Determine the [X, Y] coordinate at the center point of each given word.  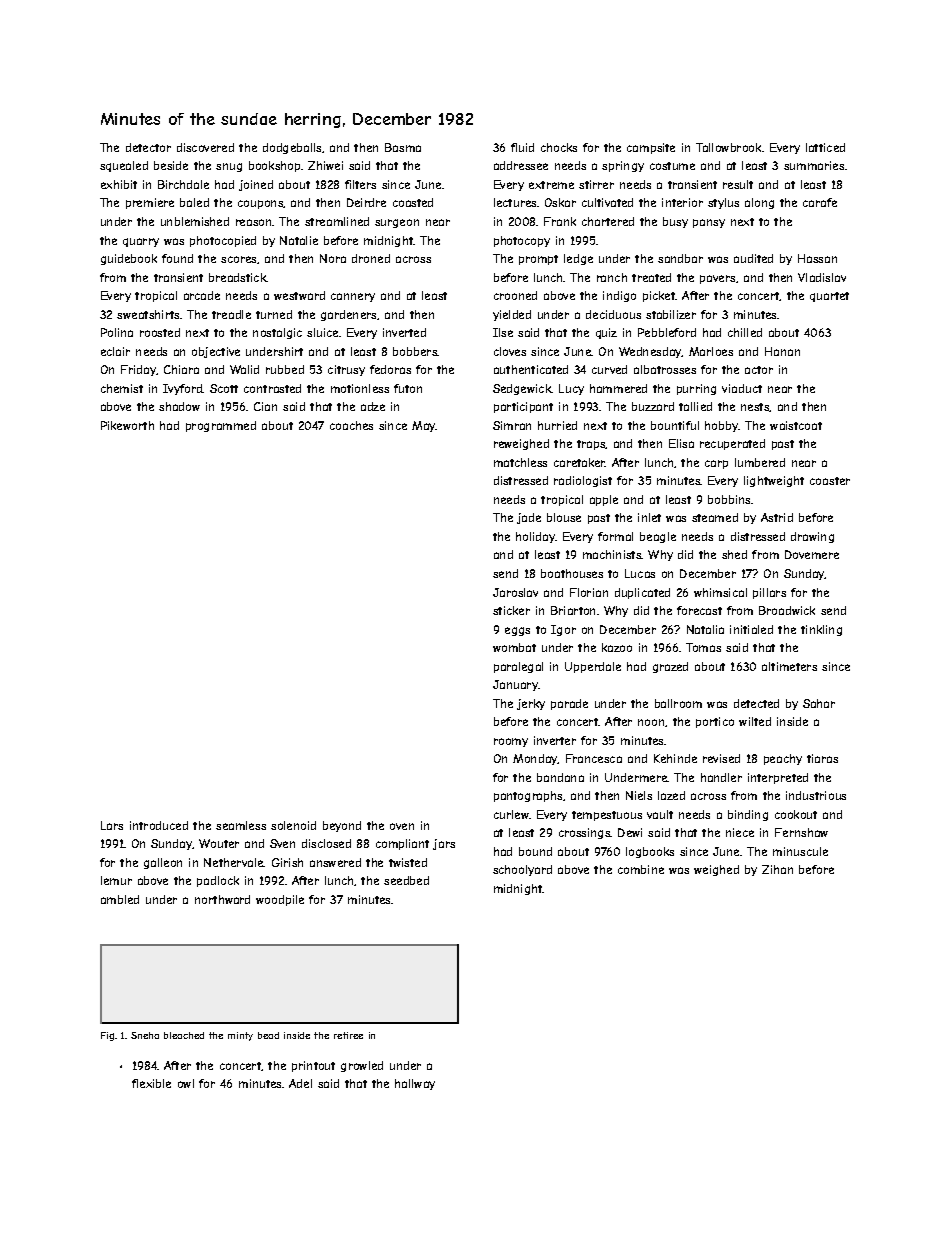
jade [529, 518]
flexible [151, 1083]
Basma [403, 147]
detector [148, 147]
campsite [651, 148]
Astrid [777, 517]
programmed [221, 426]
